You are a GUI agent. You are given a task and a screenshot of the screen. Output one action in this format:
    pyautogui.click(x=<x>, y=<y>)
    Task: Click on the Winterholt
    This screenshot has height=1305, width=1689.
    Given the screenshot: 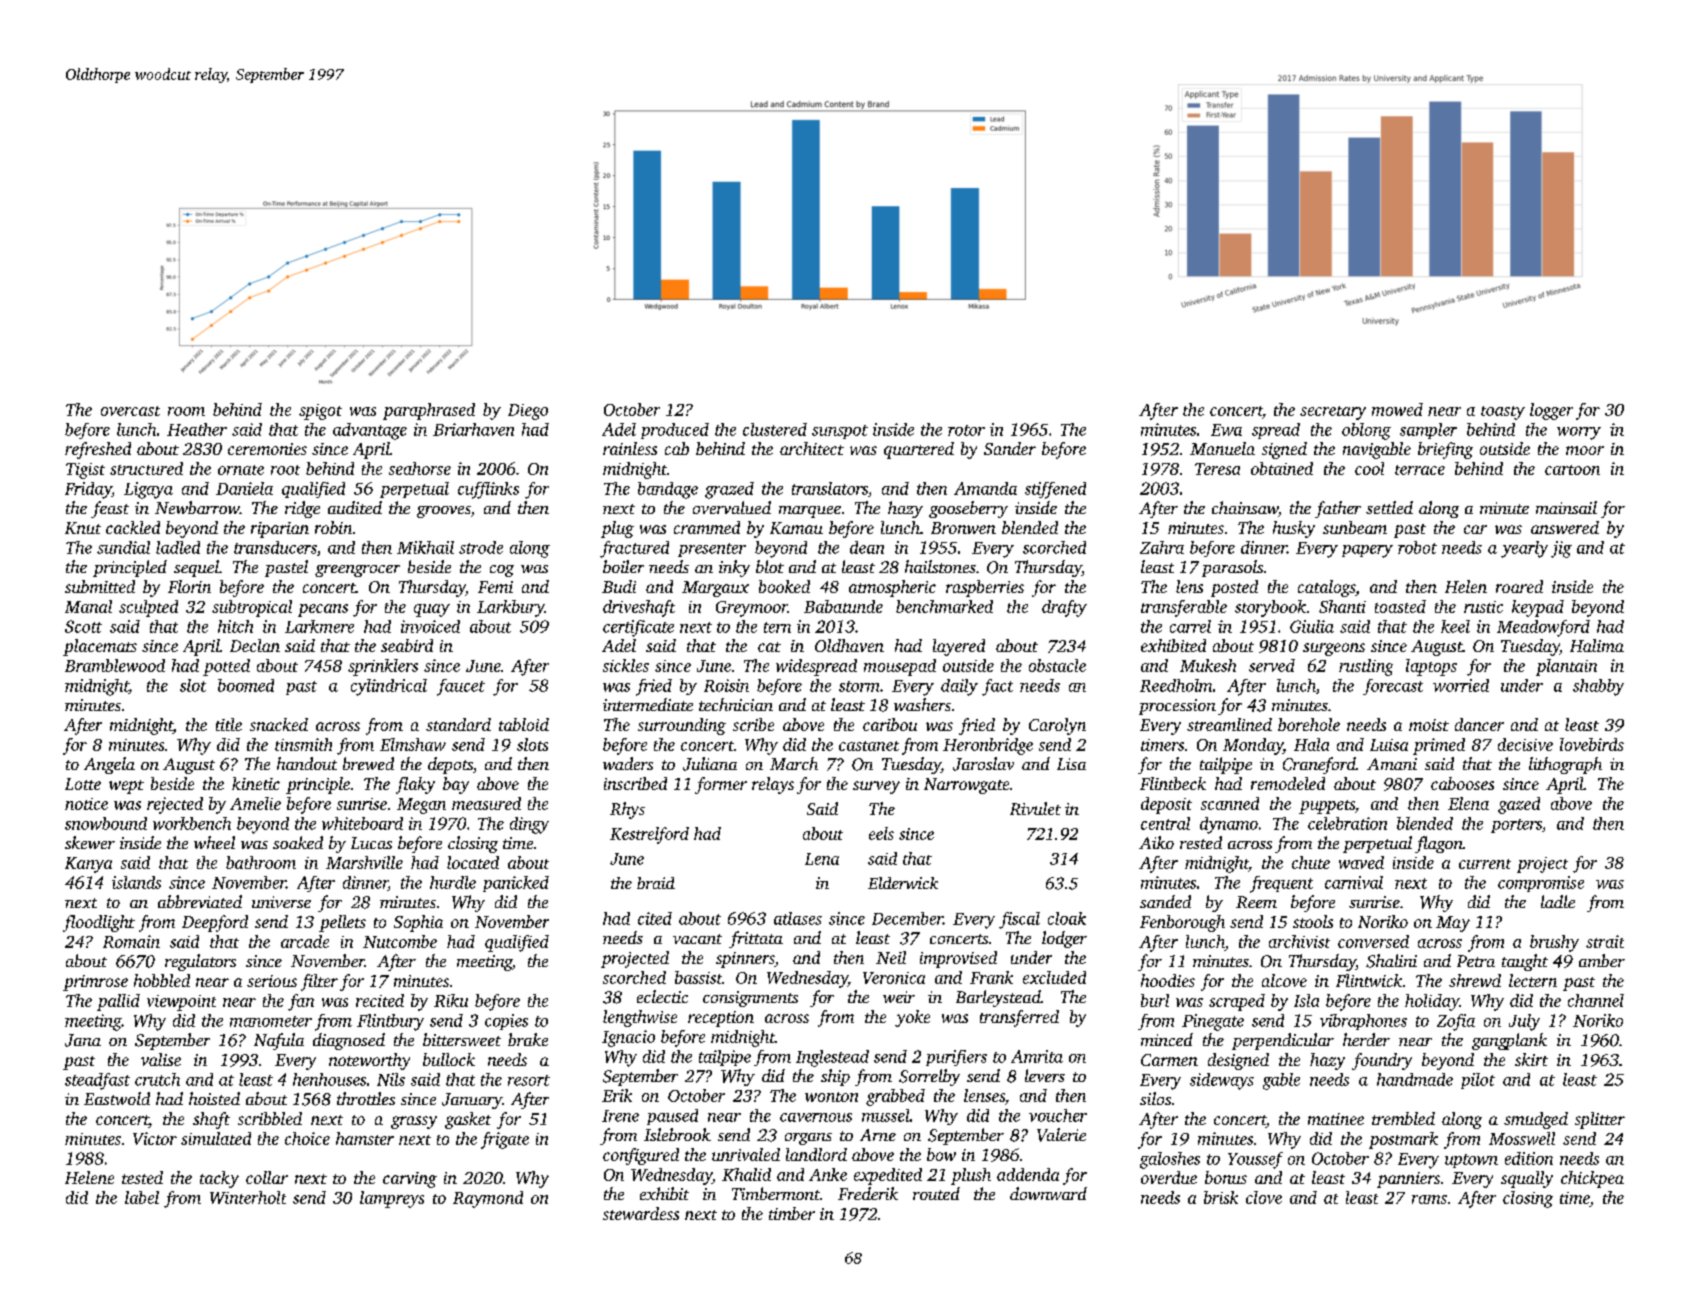 What is the action you would take?
    pyautogui.click(x=248, y=1197)
